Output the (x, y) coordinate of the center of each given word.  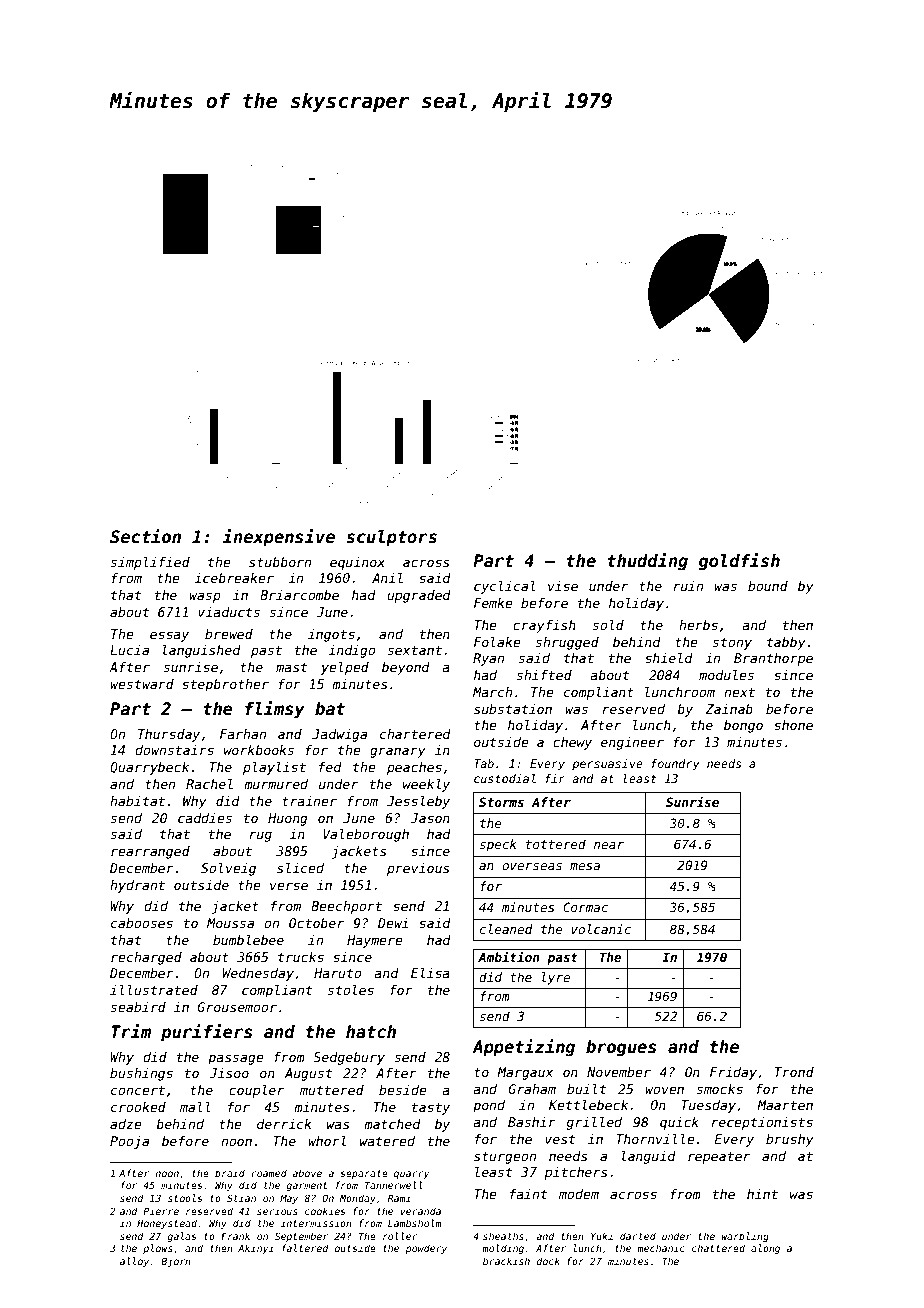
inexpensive (279, 538)
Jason (430, 818)
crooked (138, 1107)
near (609, 845)
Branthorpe (773, 659)
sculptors (391, 538)
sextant (415, 650)
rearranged (150, 852)
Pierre (161, 1211)
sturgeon (505, 1157)
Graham (532, 1089)
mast (291, 667)
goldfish (739, 562)
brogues (621, 1048)
